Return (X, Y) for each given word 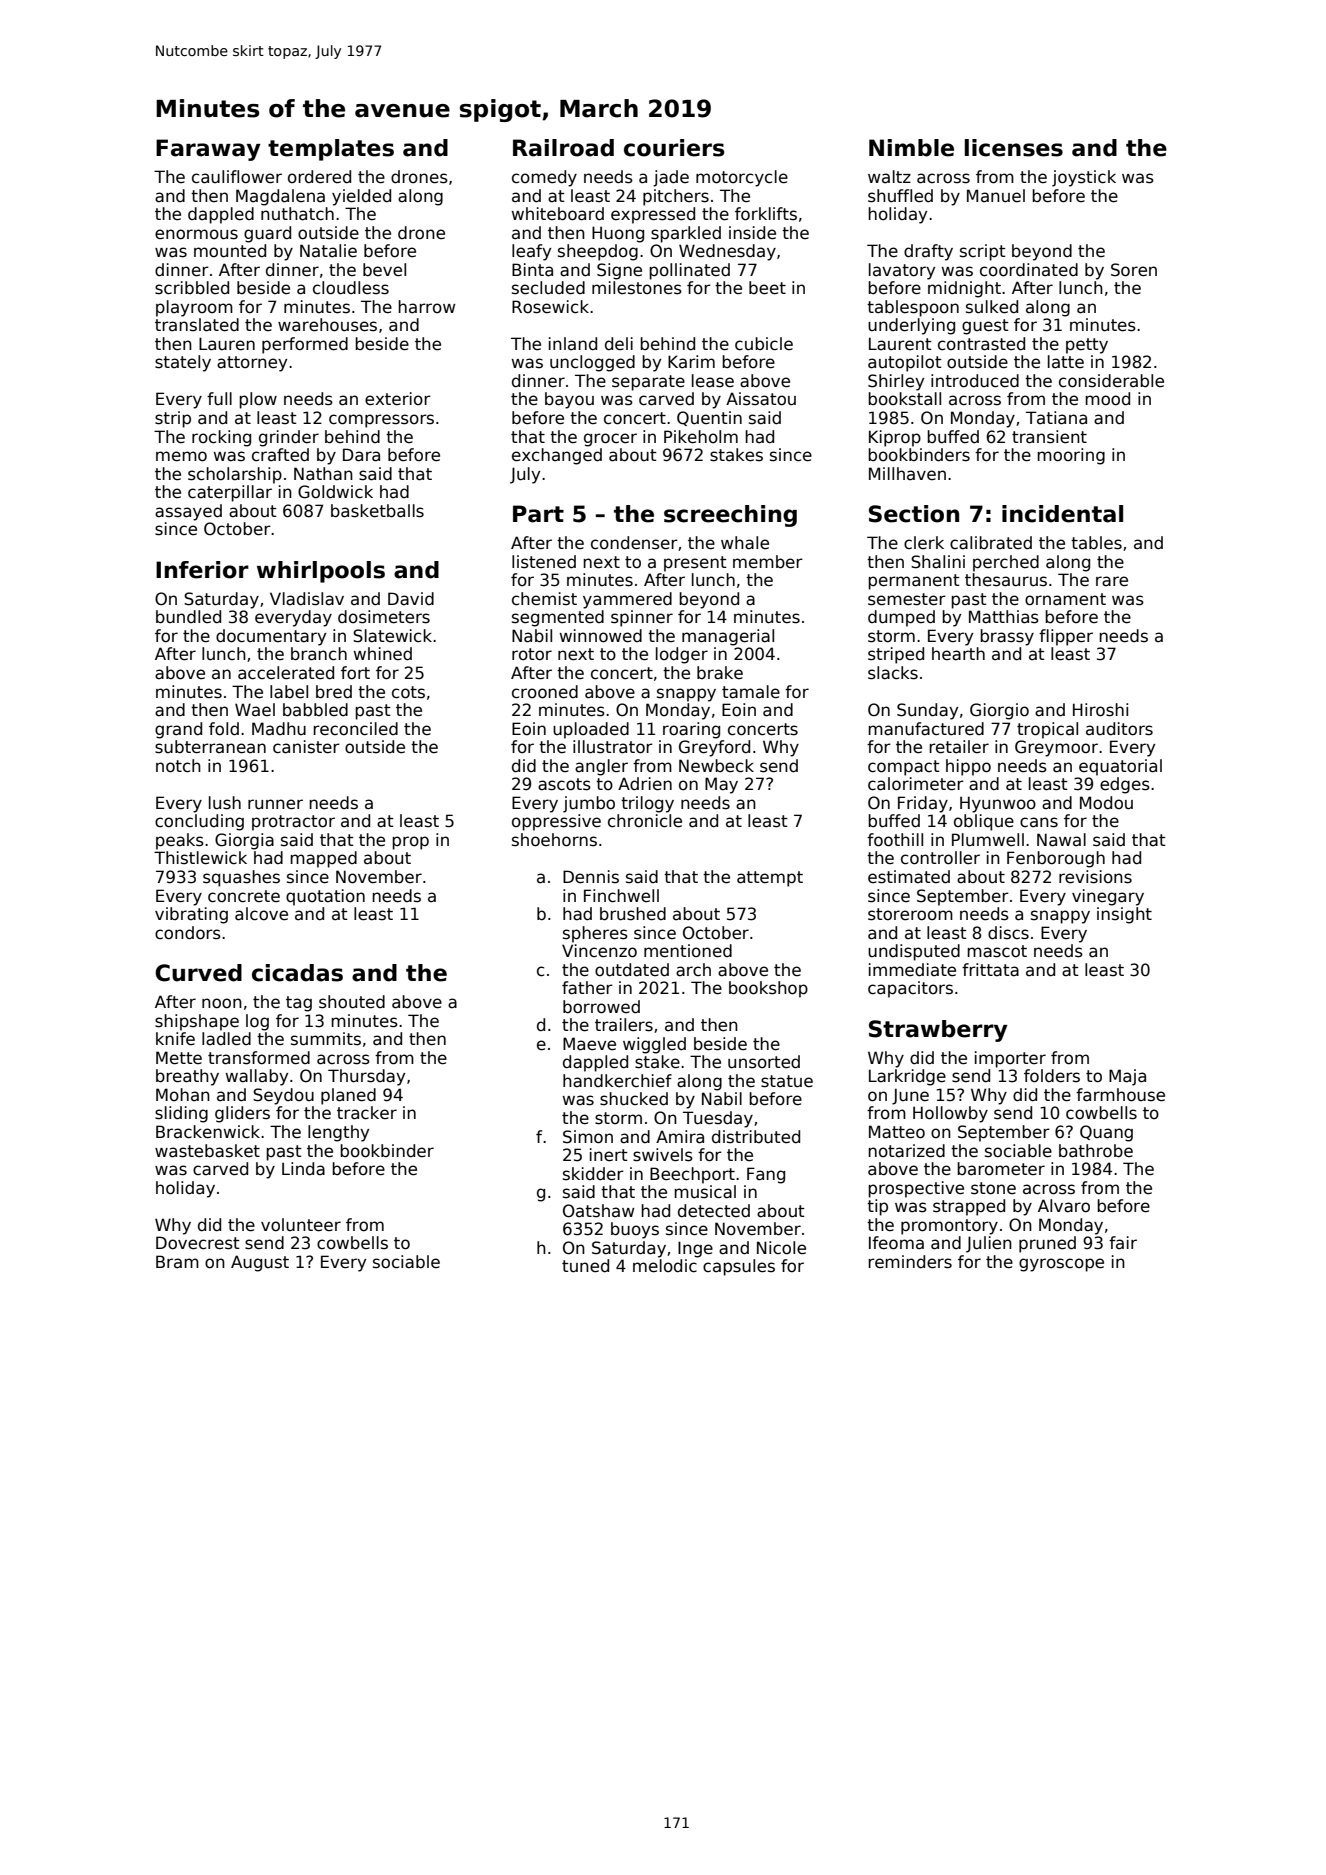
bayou (569, 400)
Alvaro (1064, 1206)
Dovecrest (198, 1243)
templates (331, 150)
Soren (1134, 270)
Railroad (563, 148)
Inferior (202, 570)
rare (1112, 581)
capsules (739, 1267)
